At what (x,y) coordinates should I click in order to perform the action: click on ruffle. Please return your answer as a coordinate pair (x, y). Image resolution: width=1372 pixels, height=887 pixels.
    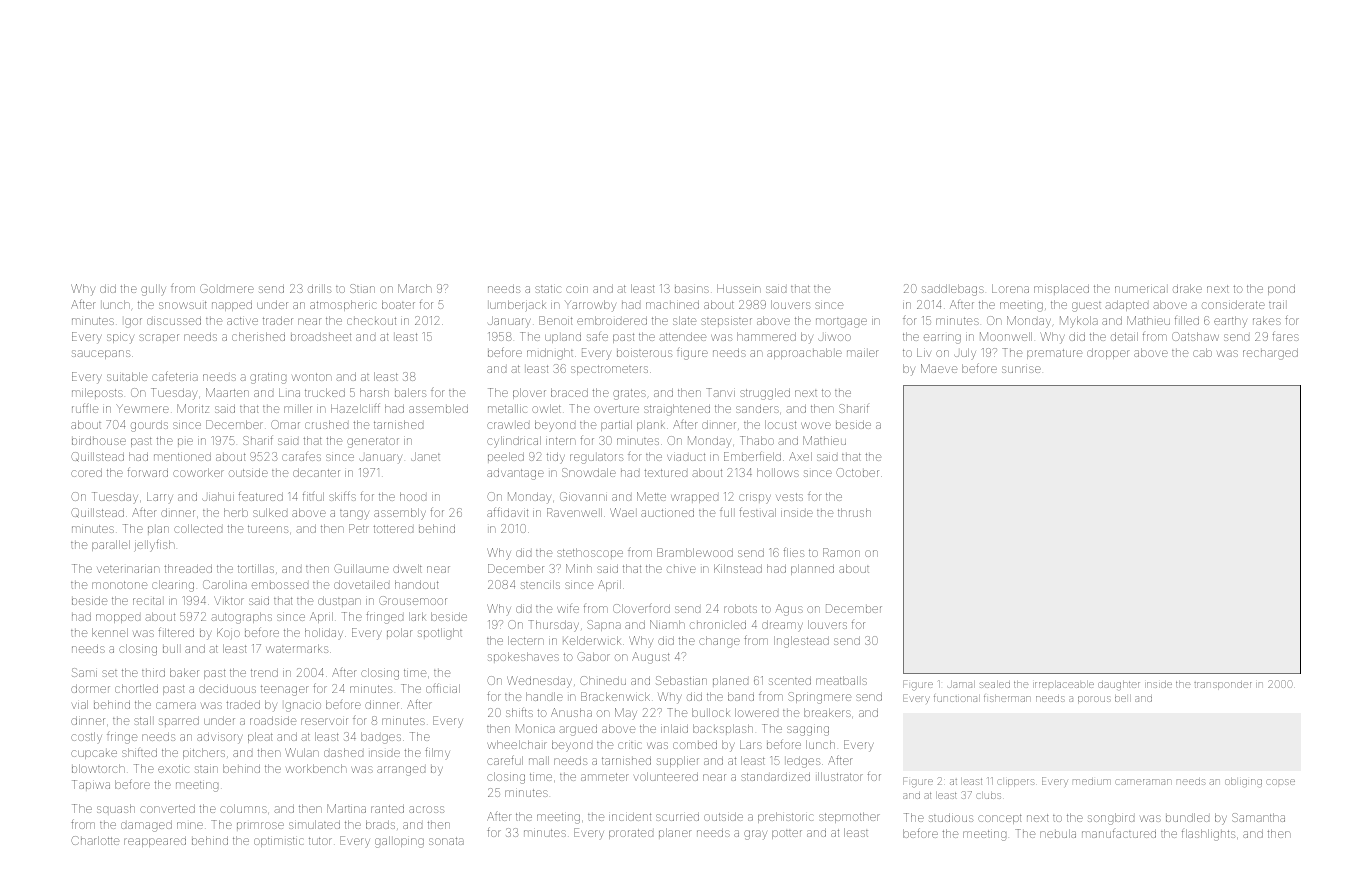
    Looking at the image, I should click on (85, 408).
